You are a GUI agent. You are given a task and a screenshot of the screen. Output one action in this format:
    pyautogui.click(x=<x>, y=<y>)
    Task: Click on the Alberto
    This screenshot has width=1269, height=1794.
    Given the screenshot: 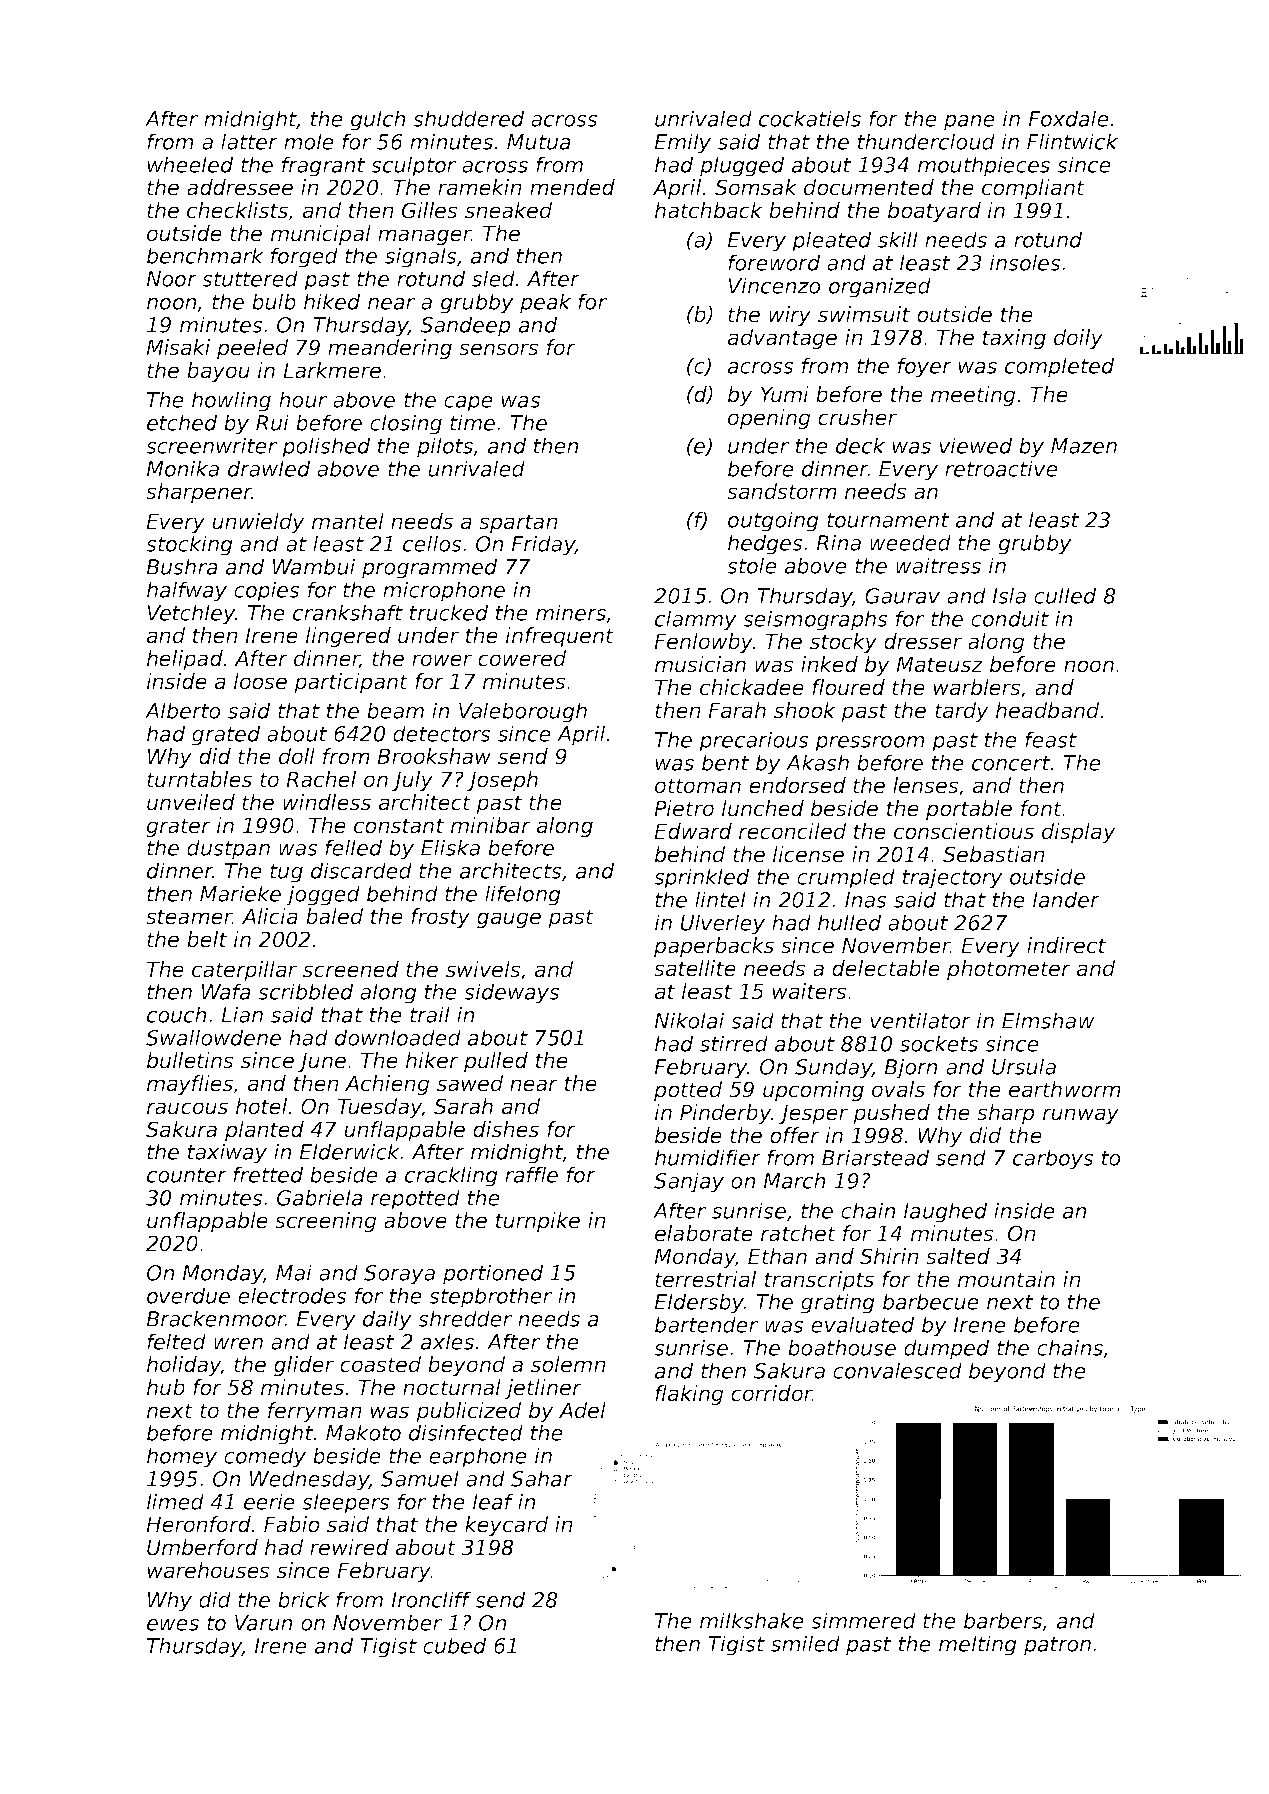 What is the action you would take?
    pyautogui.click(x=183, y=710)
